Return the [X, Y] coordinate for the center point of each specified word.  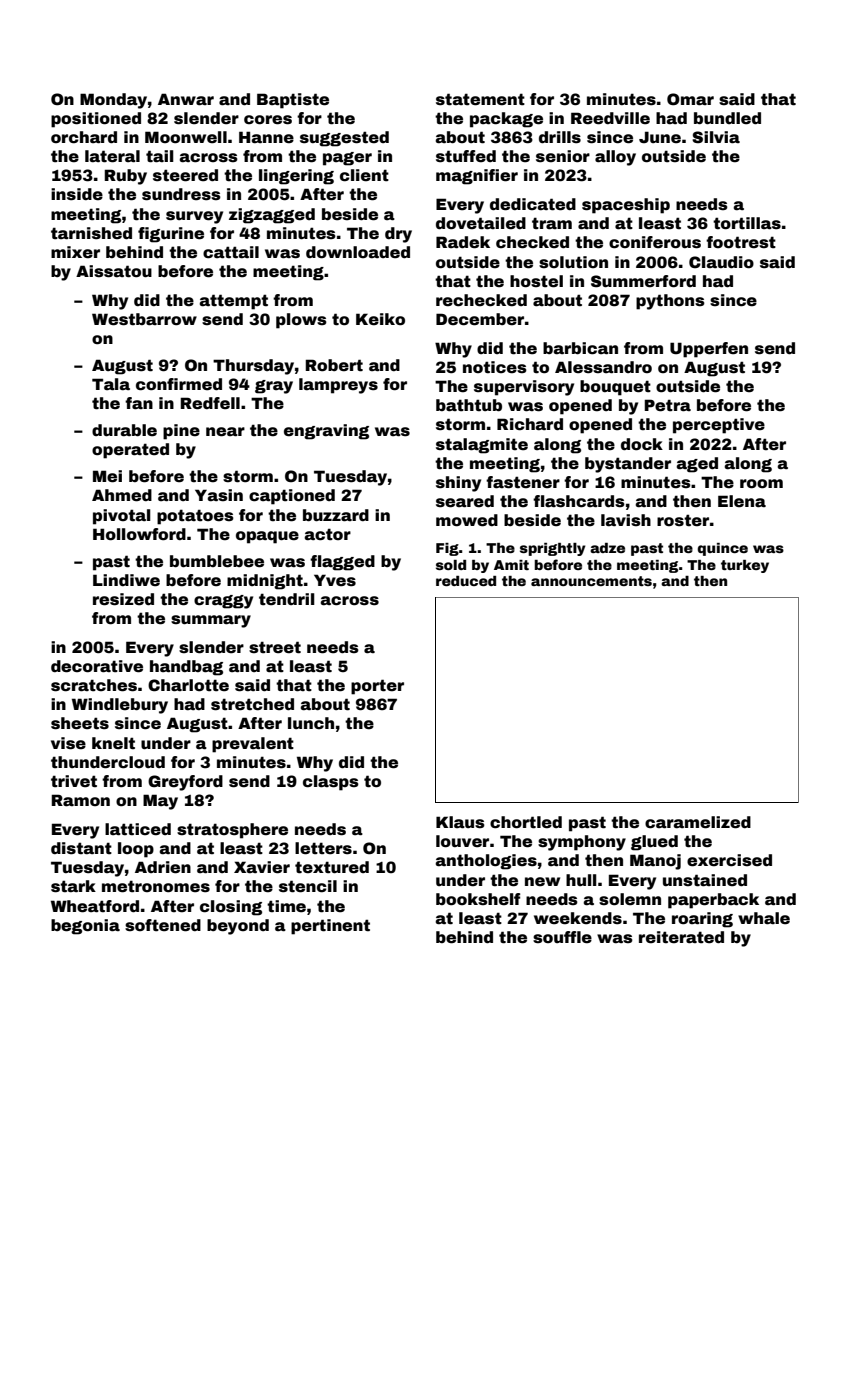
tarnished [91, 233]
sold [451, 565]
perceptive [719, 426]
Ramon [81, 800]
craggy [223, 602]
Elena [742, 501]
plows [301, 321]
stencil [308, 886]
